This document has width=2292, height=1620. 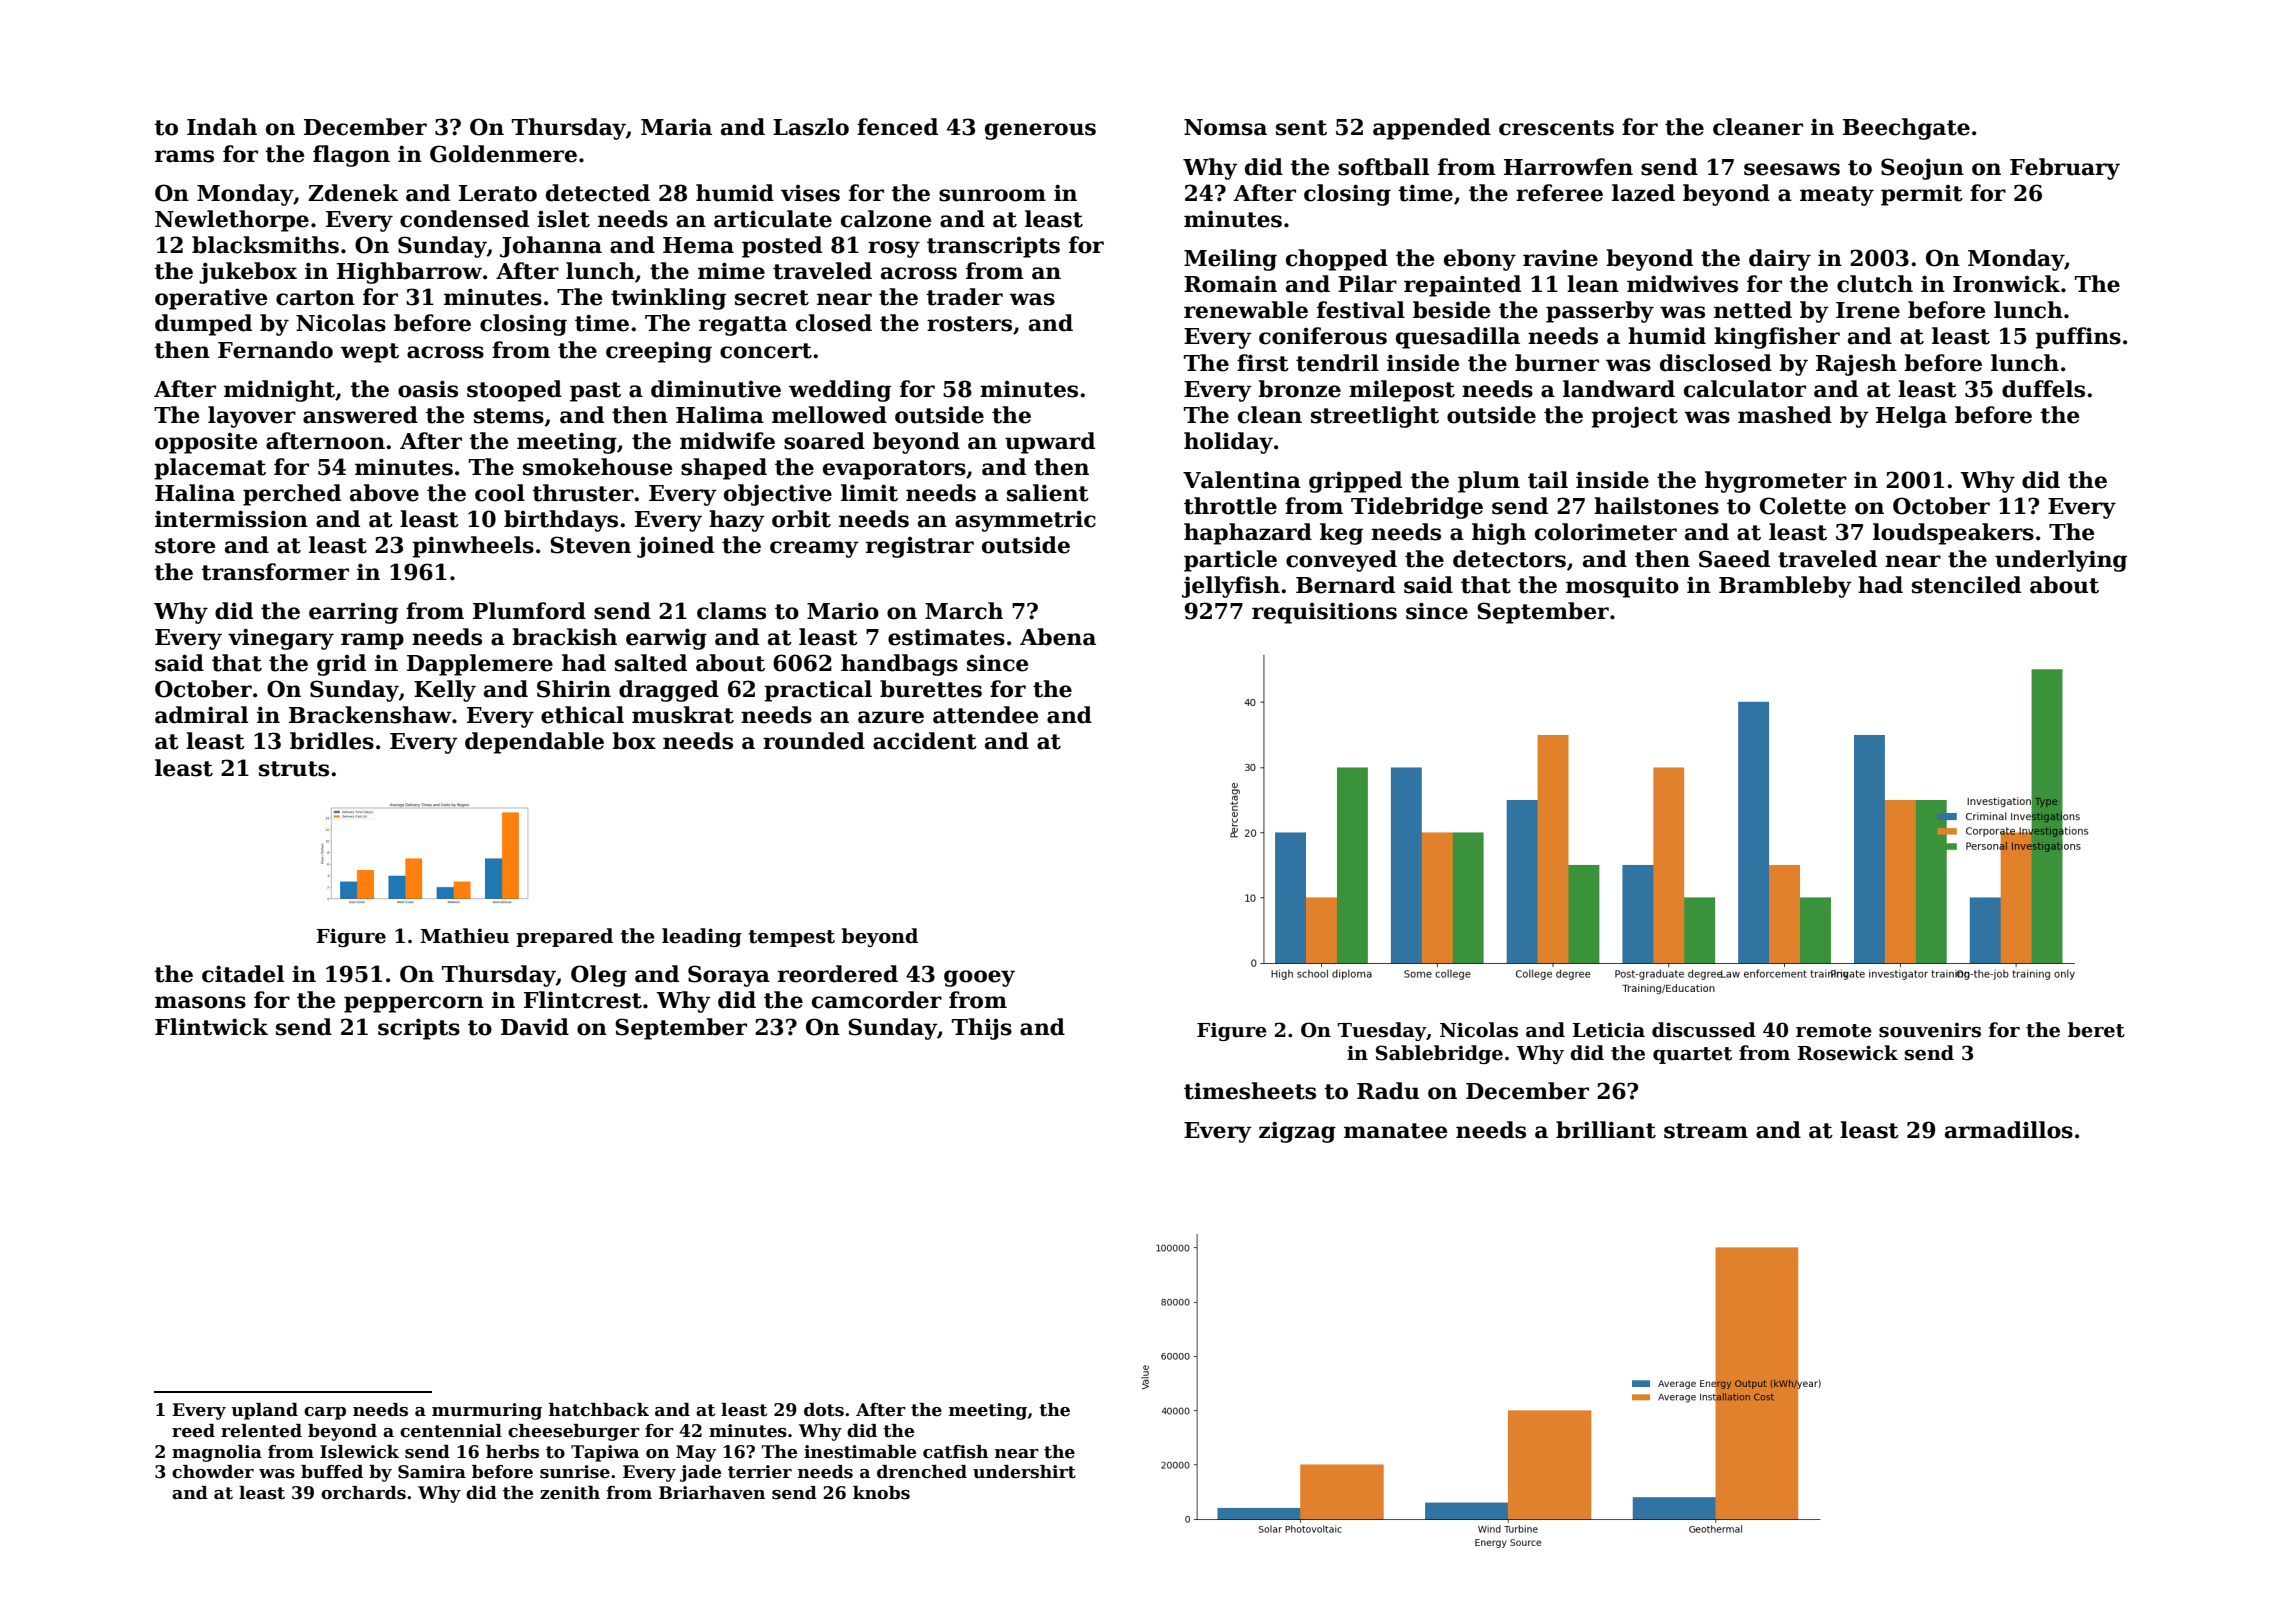 What do you see at coordinates (203, 325) in the document?
I see `dumped` at bounding box center [203, 325].
